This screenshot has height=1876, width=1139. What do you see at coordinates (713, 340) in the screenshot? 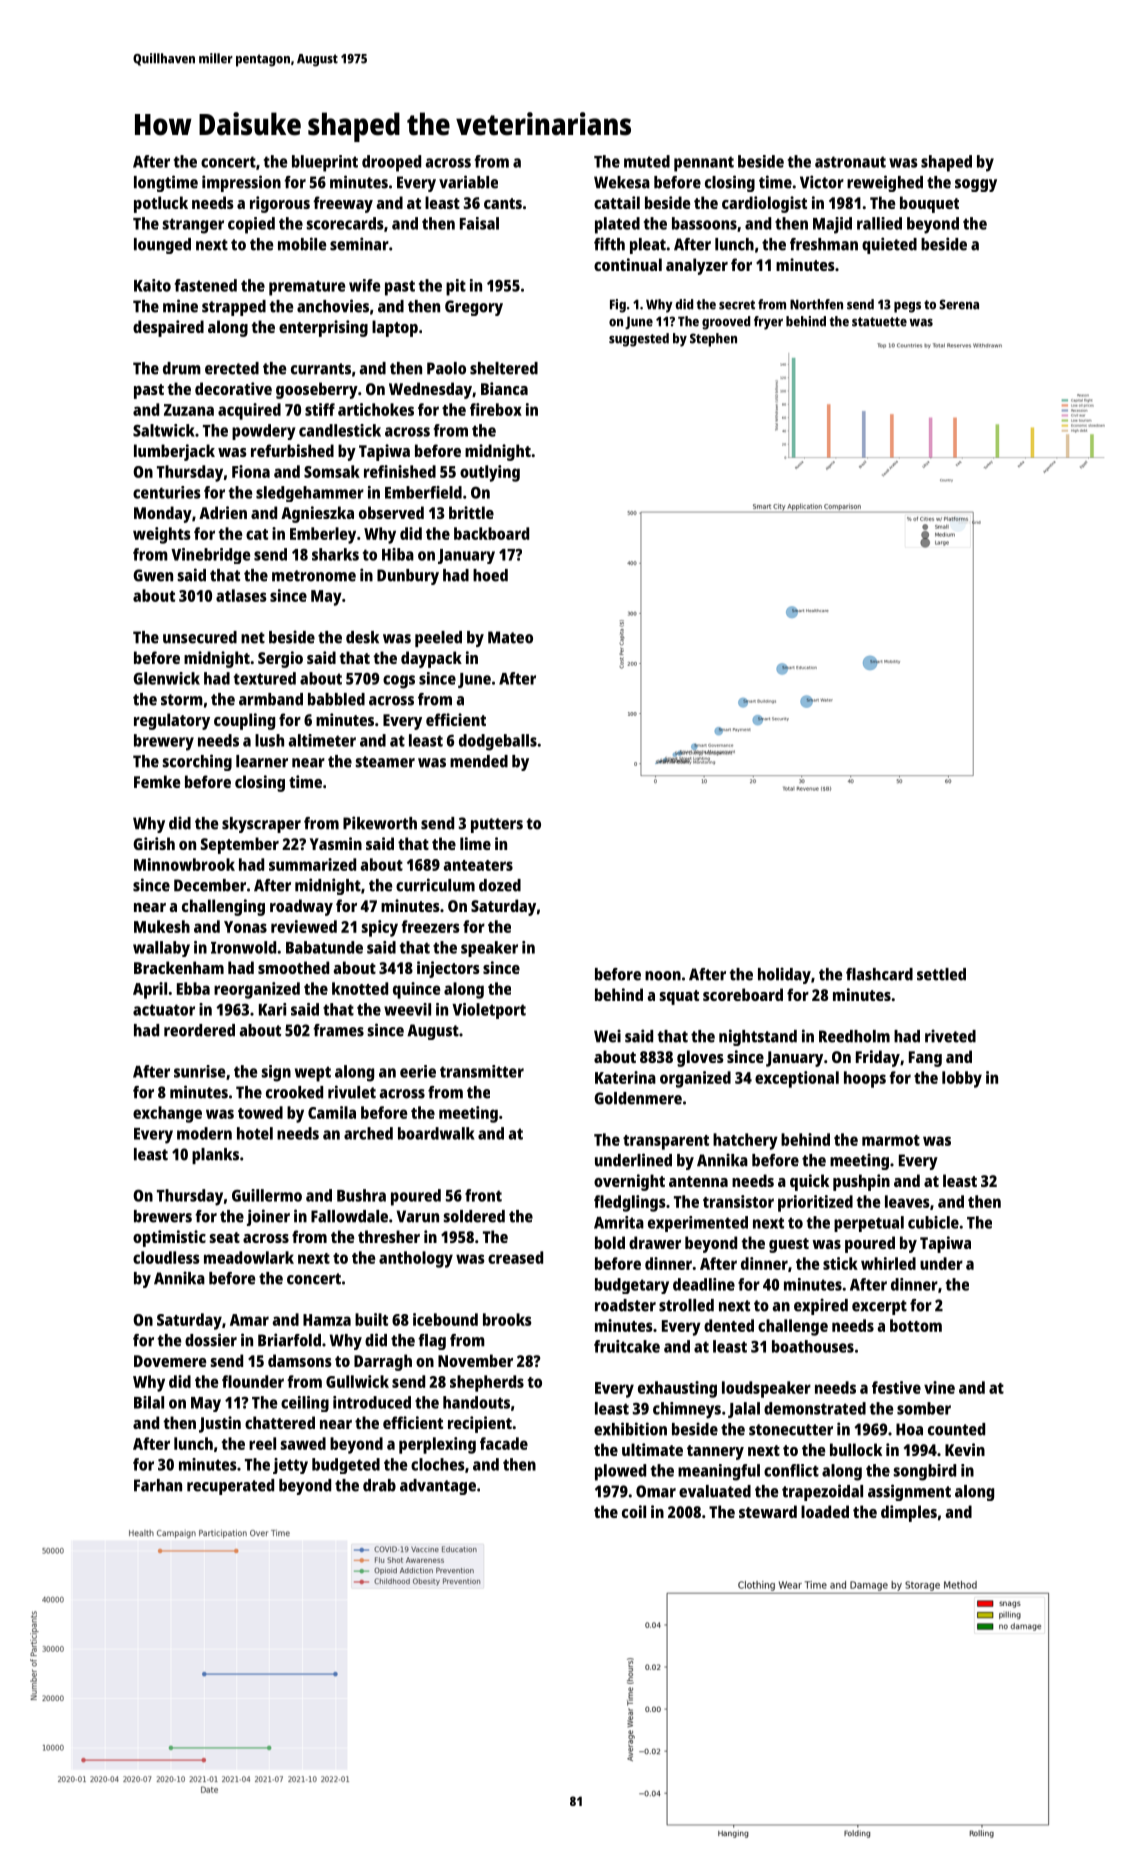
I see `Stephen` at bounding box center [713, 340].
